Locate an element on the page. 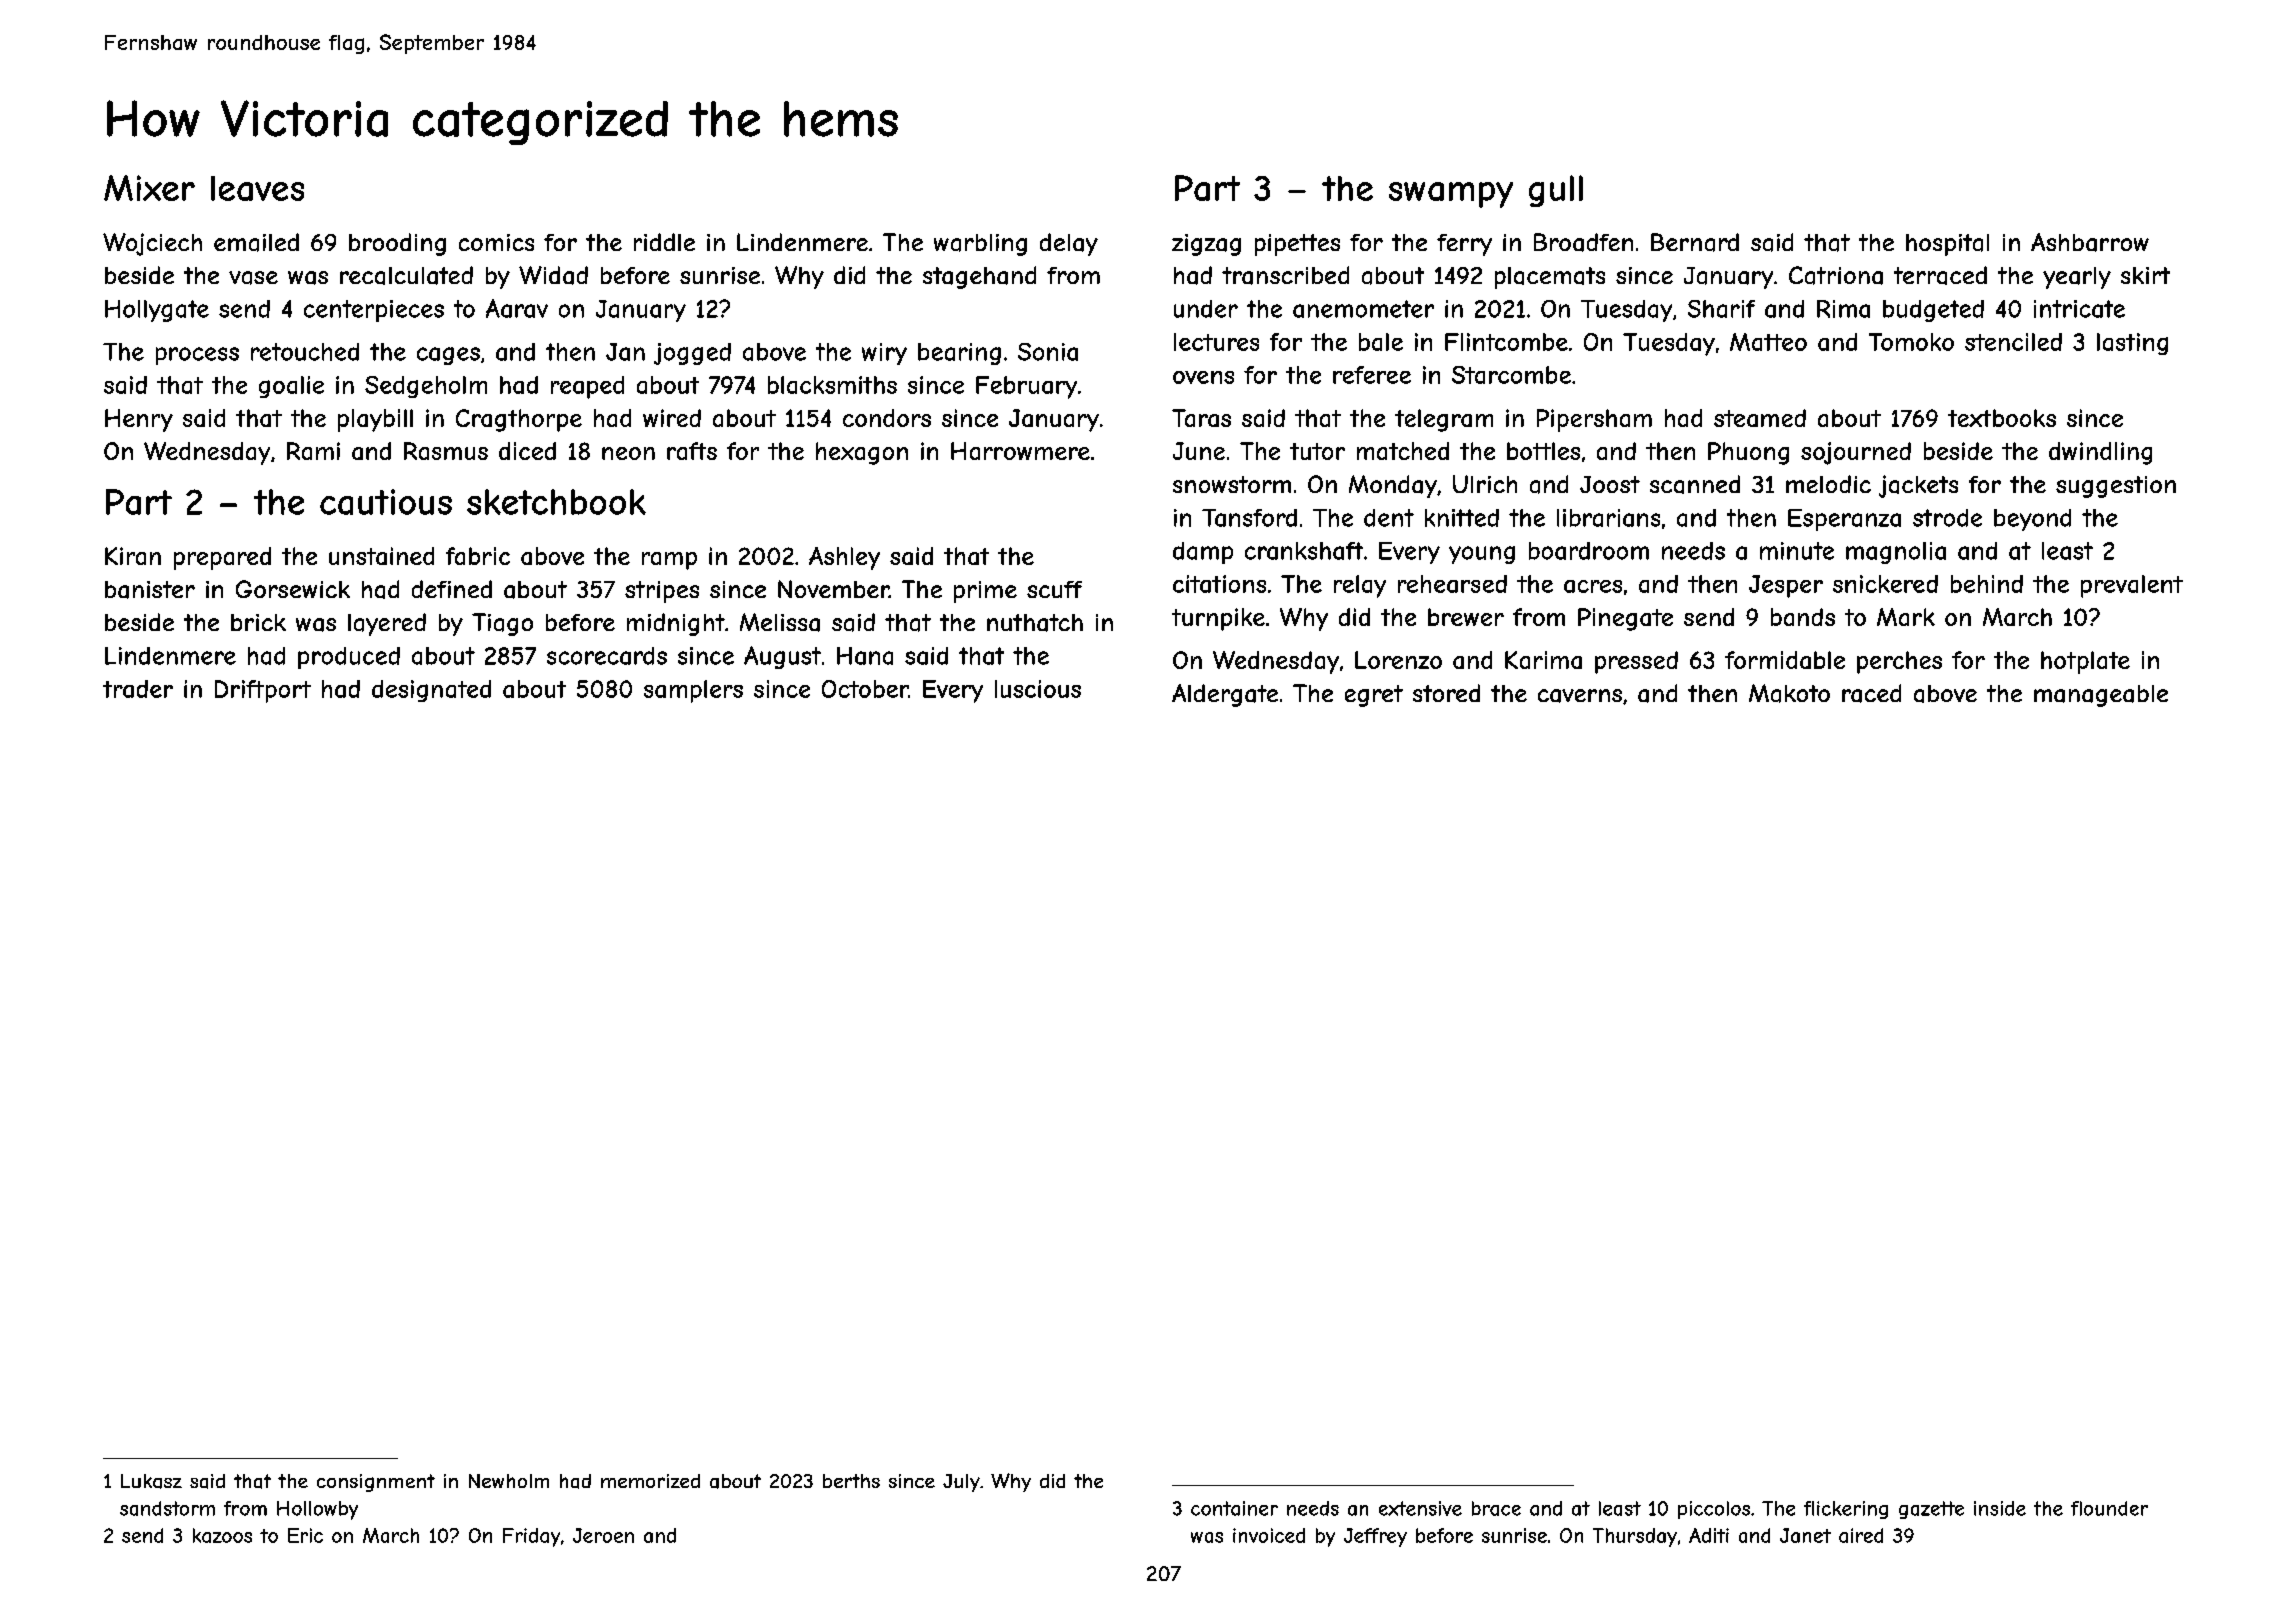 The width and height of the page is (2292, 1620). warbling is located at coordinates (980, 245).
